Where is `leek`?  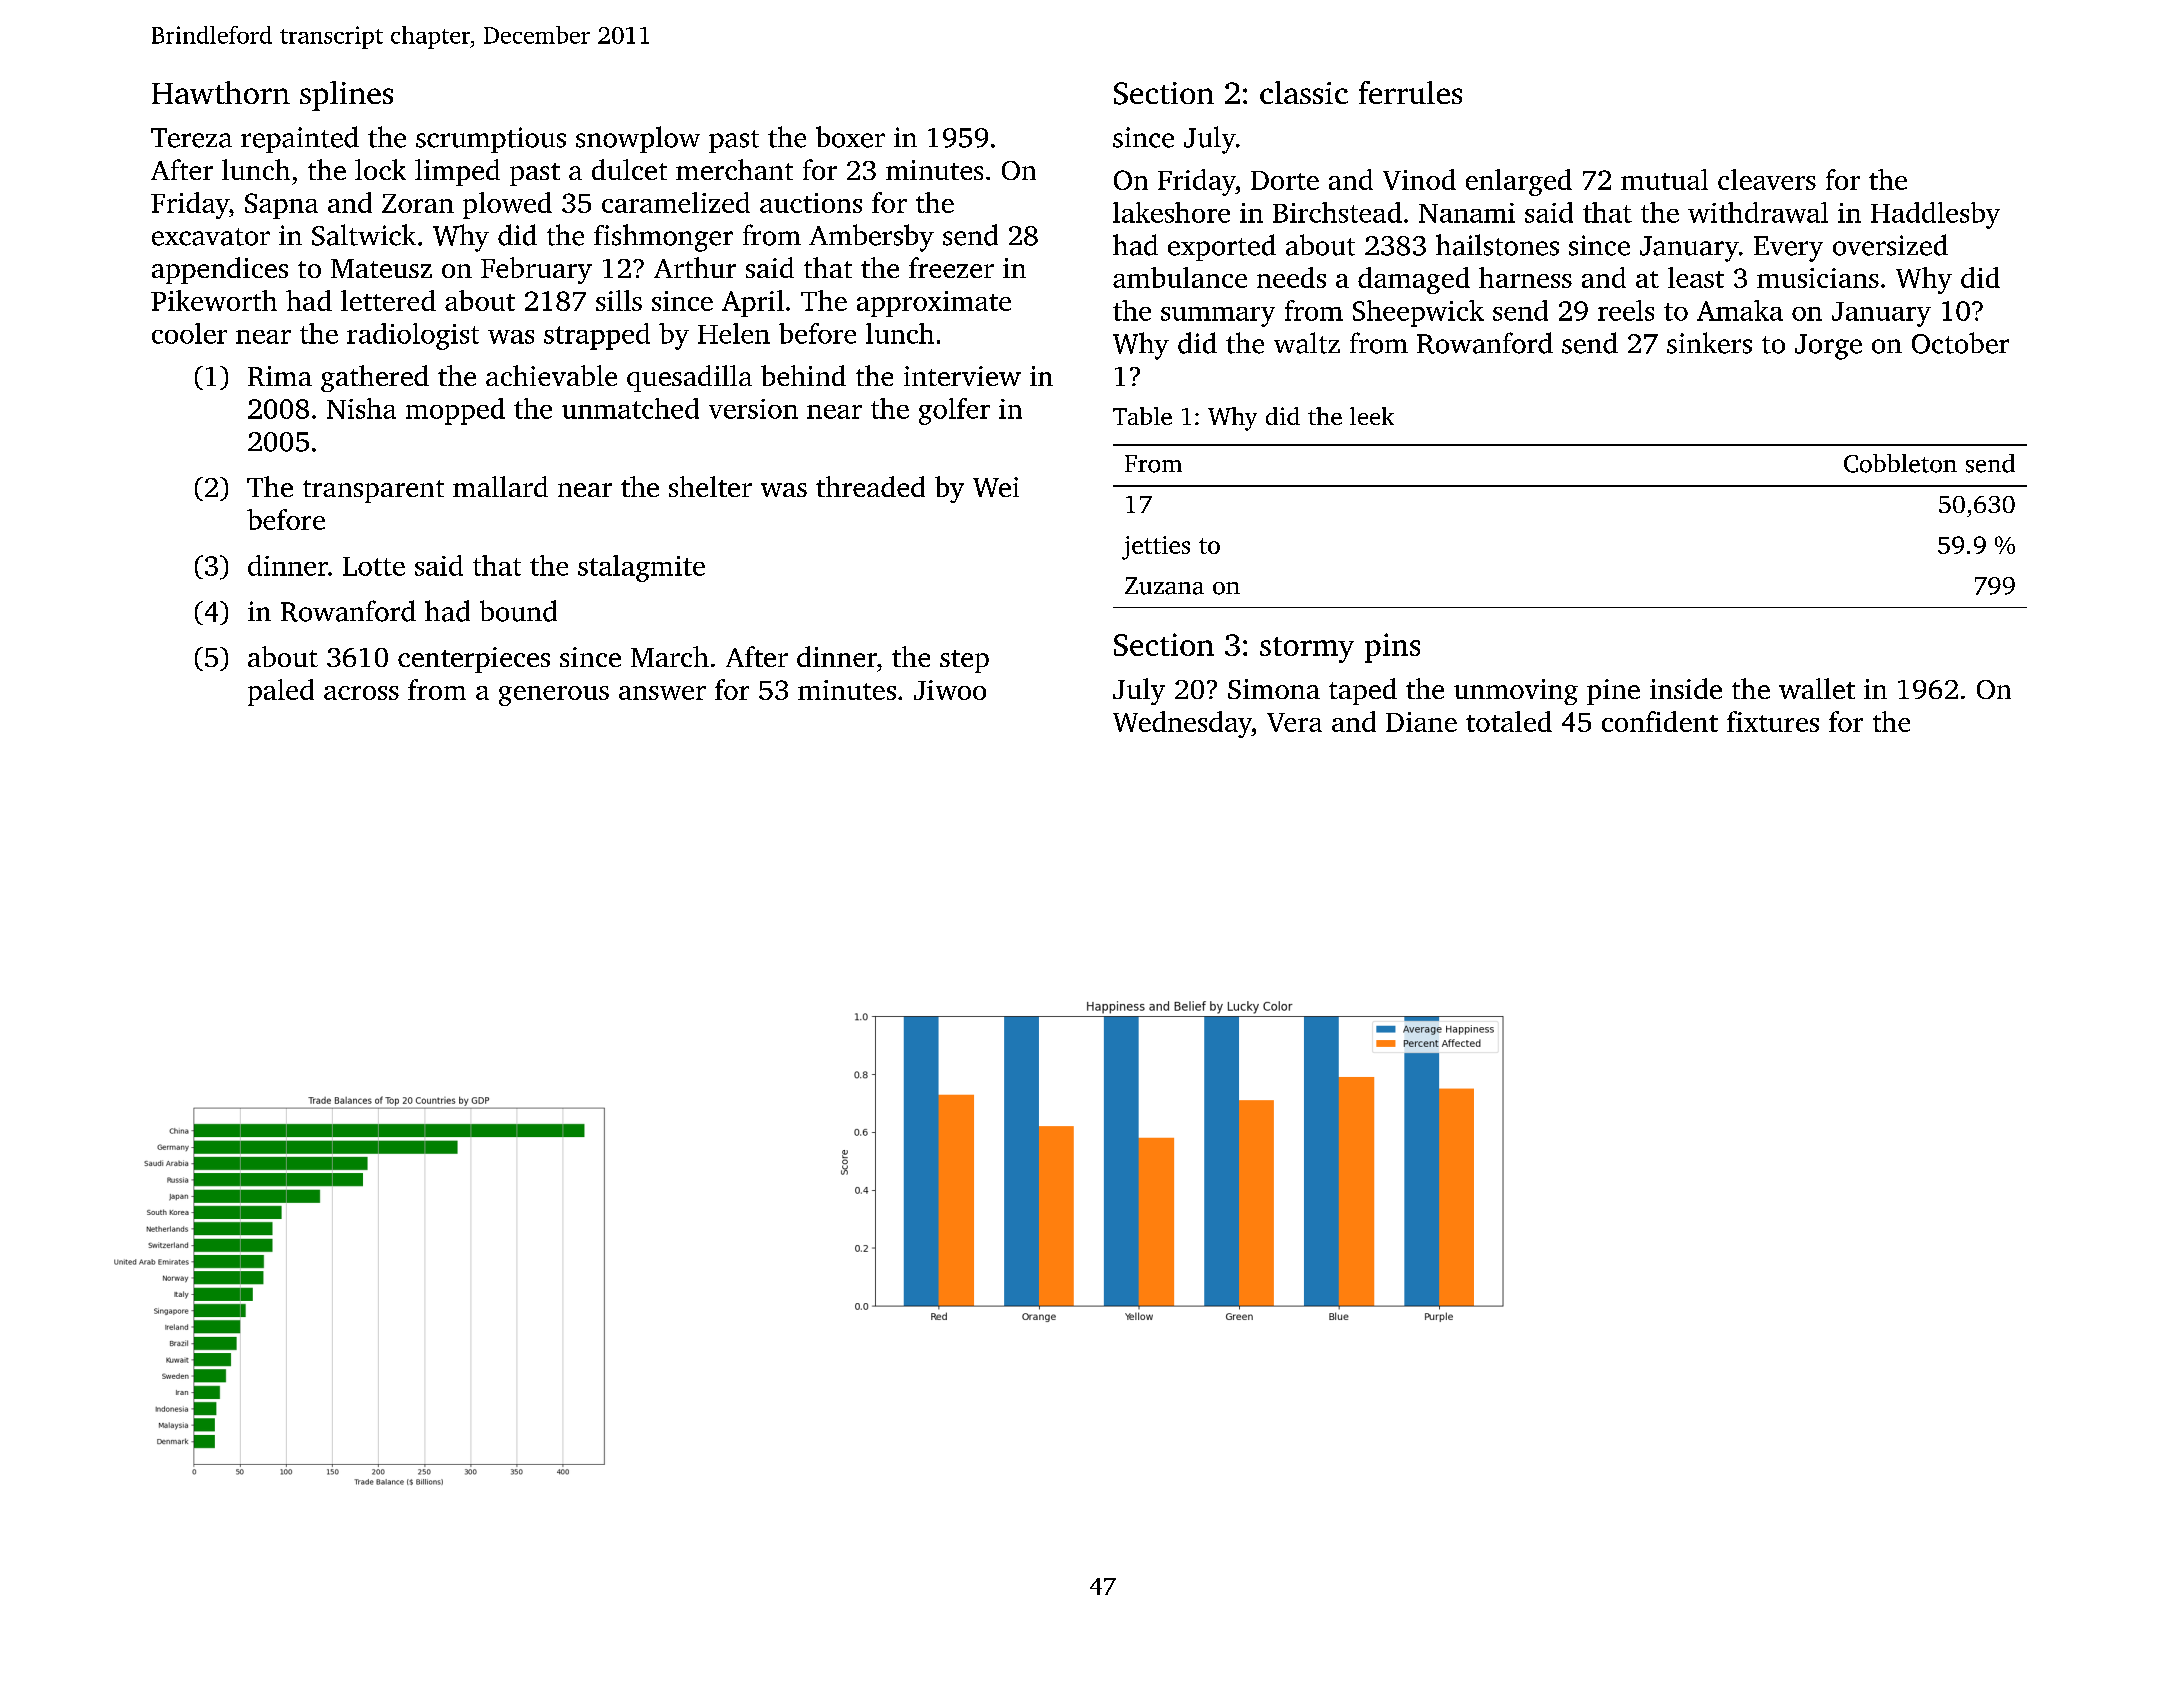
leek is located at coordinates (1372, 416).
